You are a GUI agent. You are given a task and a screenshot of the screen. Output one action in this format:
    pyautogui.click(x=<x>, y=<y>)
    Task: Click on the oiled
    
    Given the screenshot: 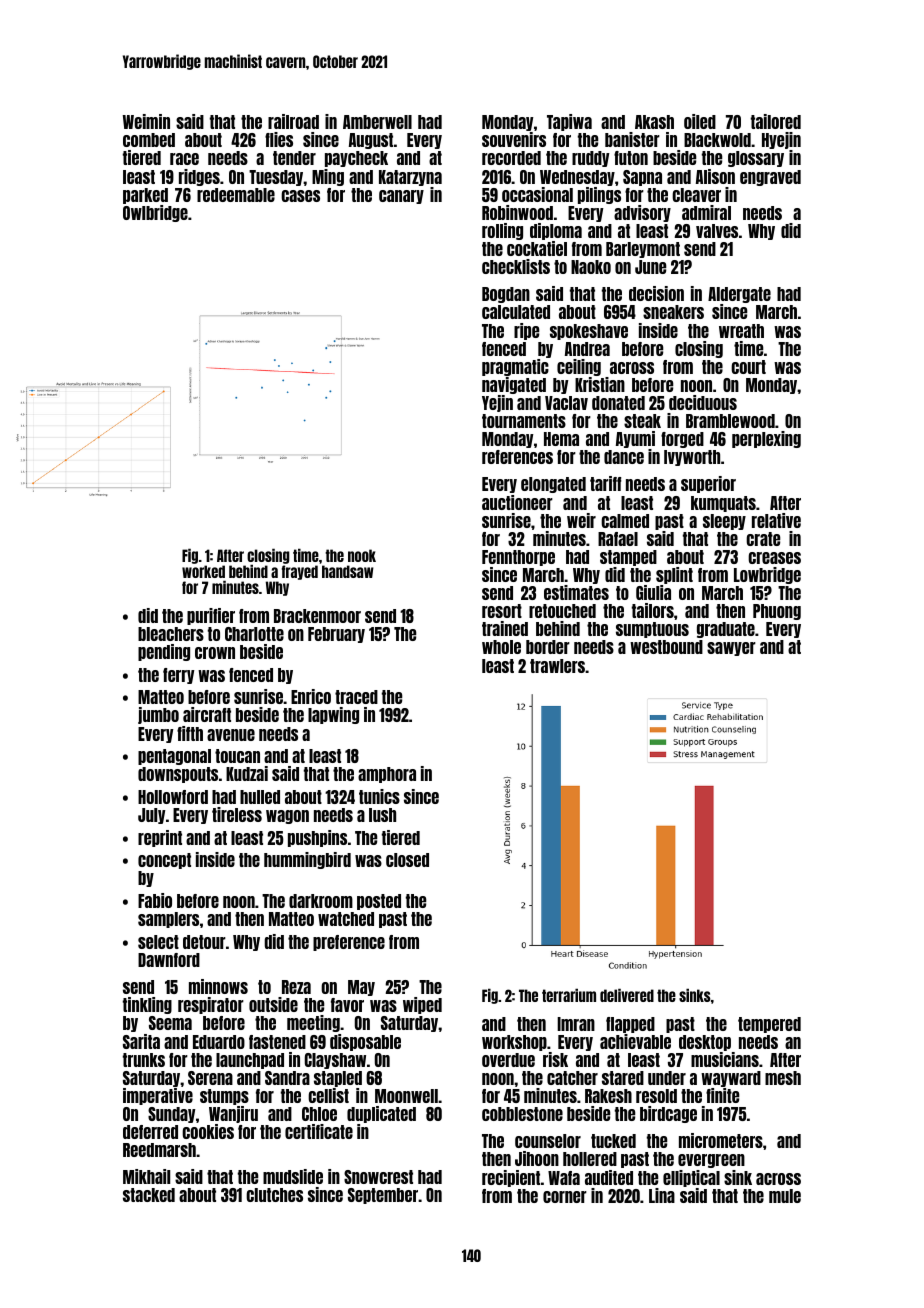 What is the action you would take?
    pyautogui.click(x=700, y=121)
